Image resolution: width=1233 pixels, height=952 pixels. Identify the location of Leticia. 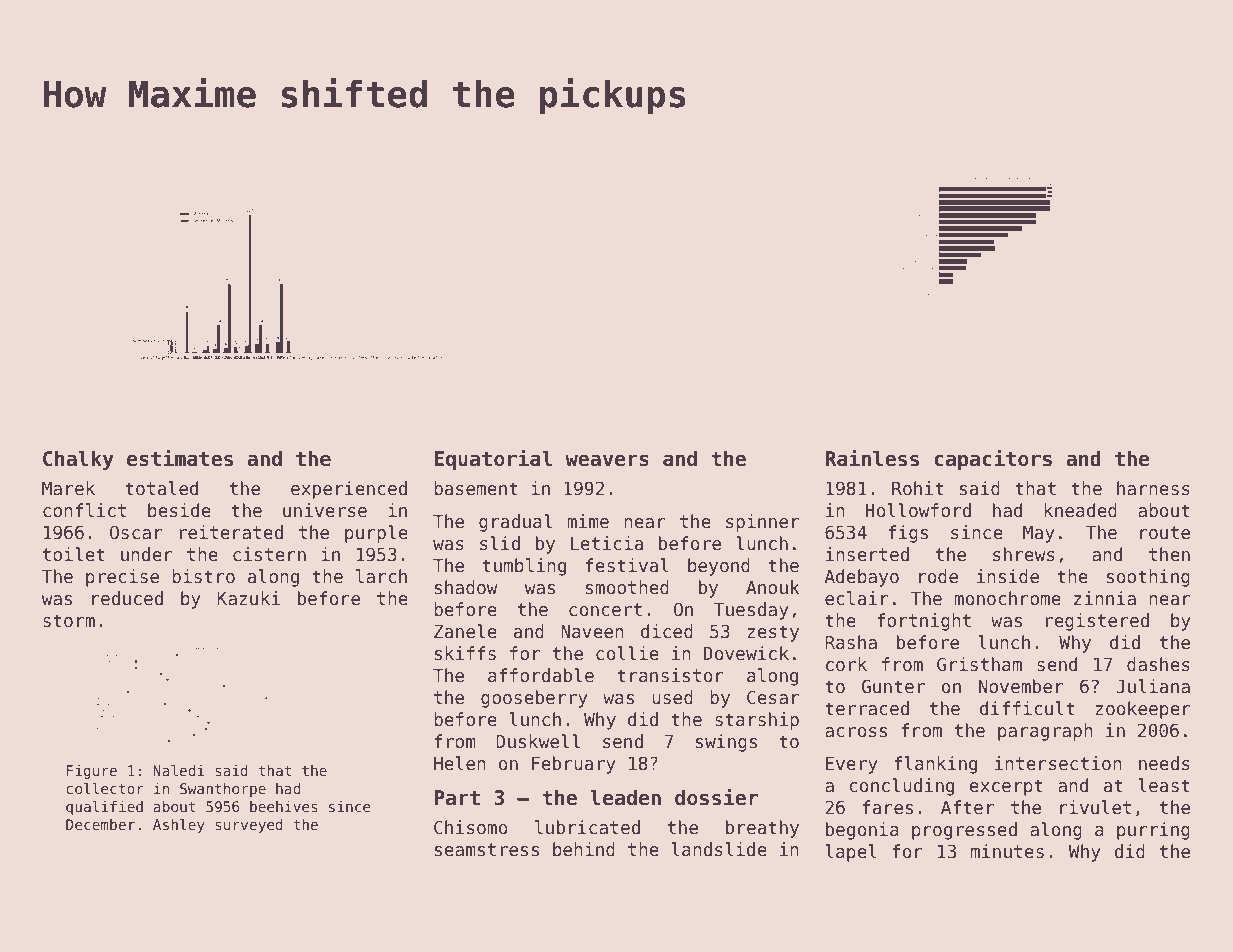
(607, 543).
